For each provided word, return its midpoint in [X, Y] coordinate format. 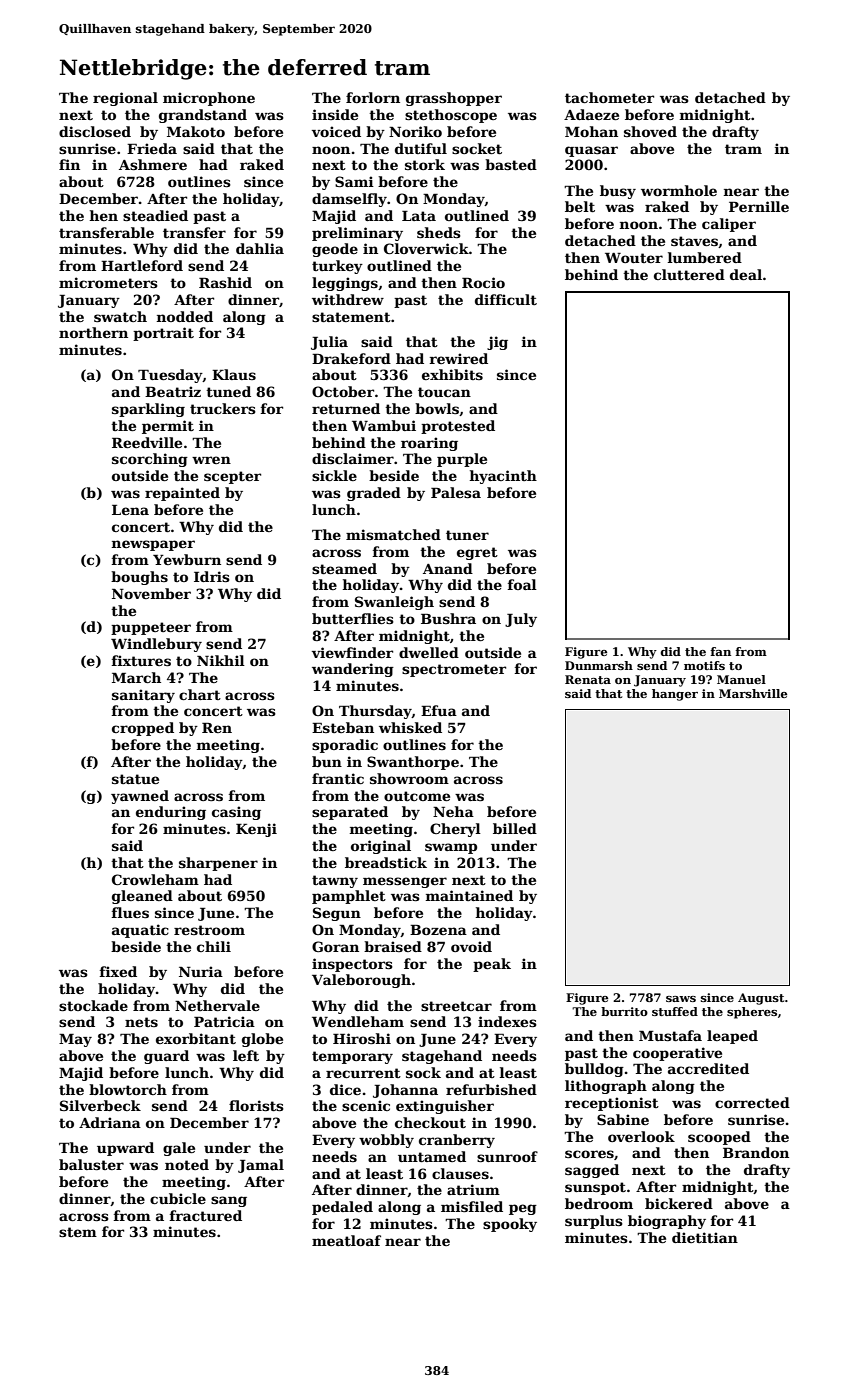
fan [720, 651]
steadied [155, 215]
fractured [205, 1215]
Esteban [343, 727]
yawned [140, 797]
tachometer [609, 97]
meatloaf [346, 1240]
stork [425, 164]
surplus [594, 1222]
